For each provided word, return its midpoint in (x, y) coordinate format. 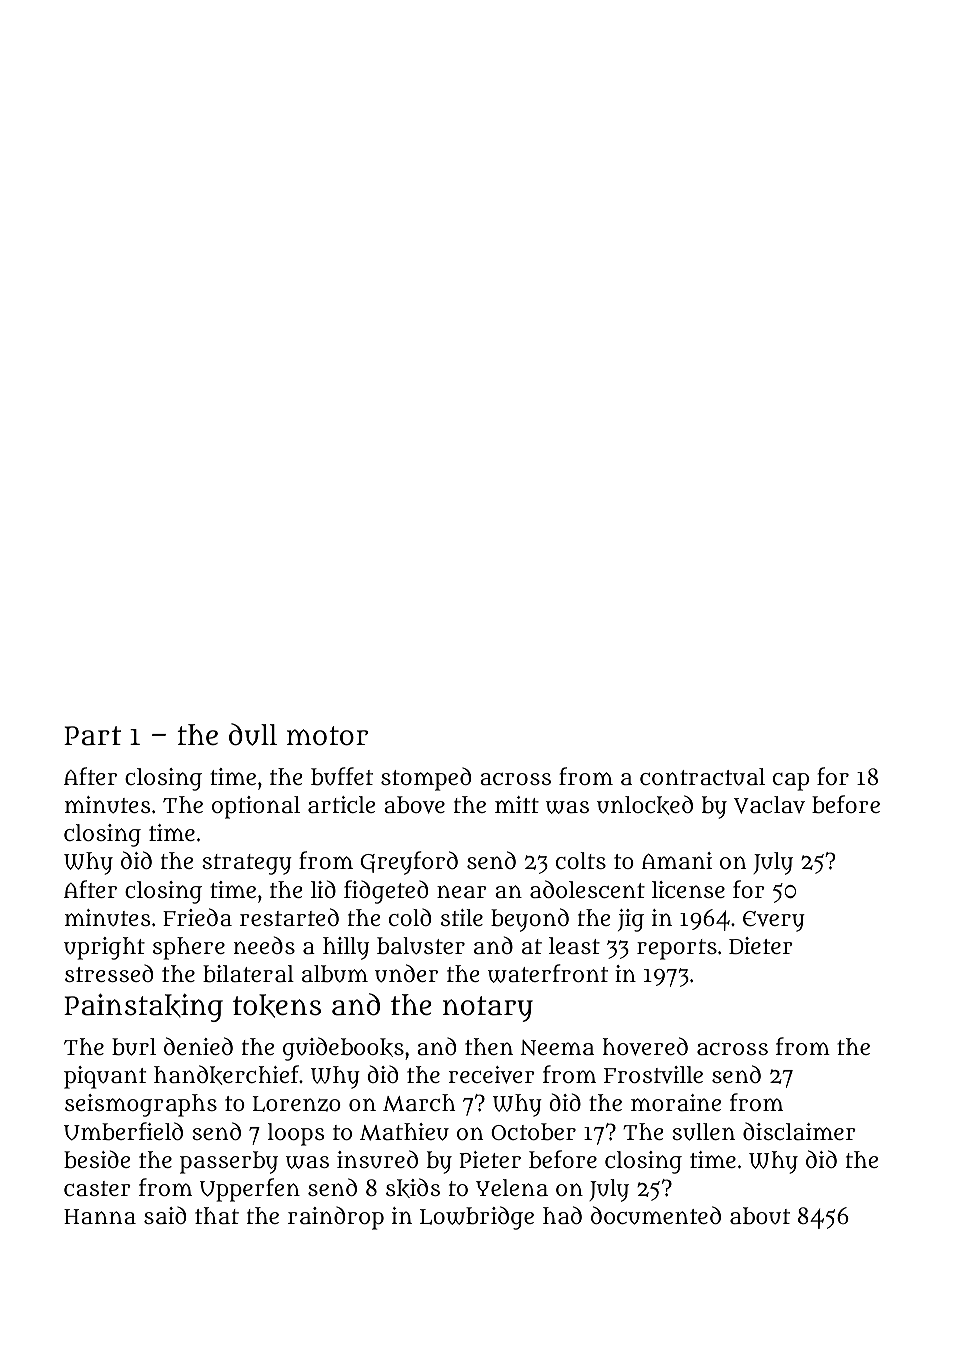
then (489, 1046)
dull (253, 734)
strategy (247, 864)
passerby (229, 1162)
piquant (105, 1077)
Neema (557, 1047)
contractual (702, 777)
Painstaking (143, 1008)
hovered (645, 1046)
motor (327, 736)
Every (774, 921)
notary (488, 1009)
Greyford (409, 863)
